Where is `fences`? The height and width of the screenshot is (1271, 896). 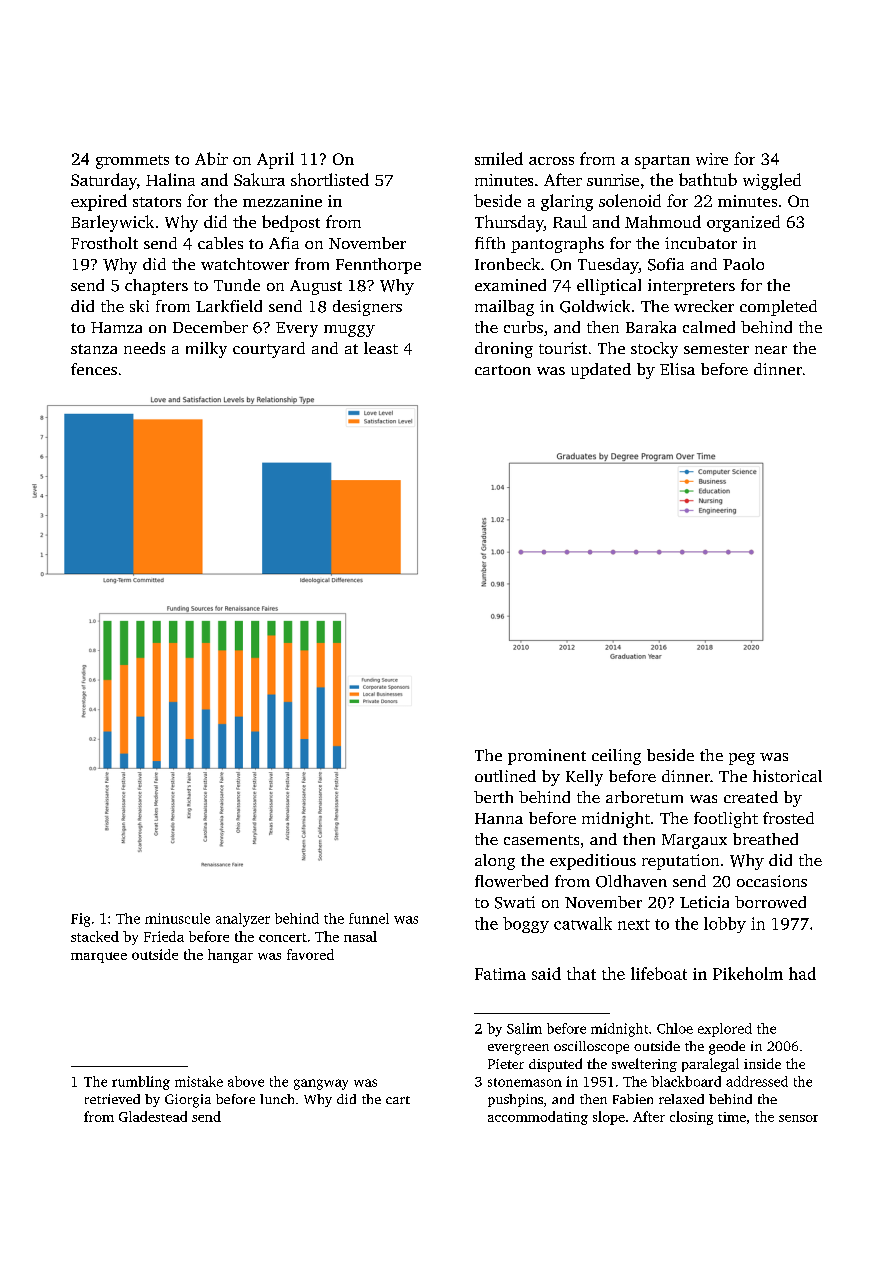
fences is located at coordinates (94, 369).
